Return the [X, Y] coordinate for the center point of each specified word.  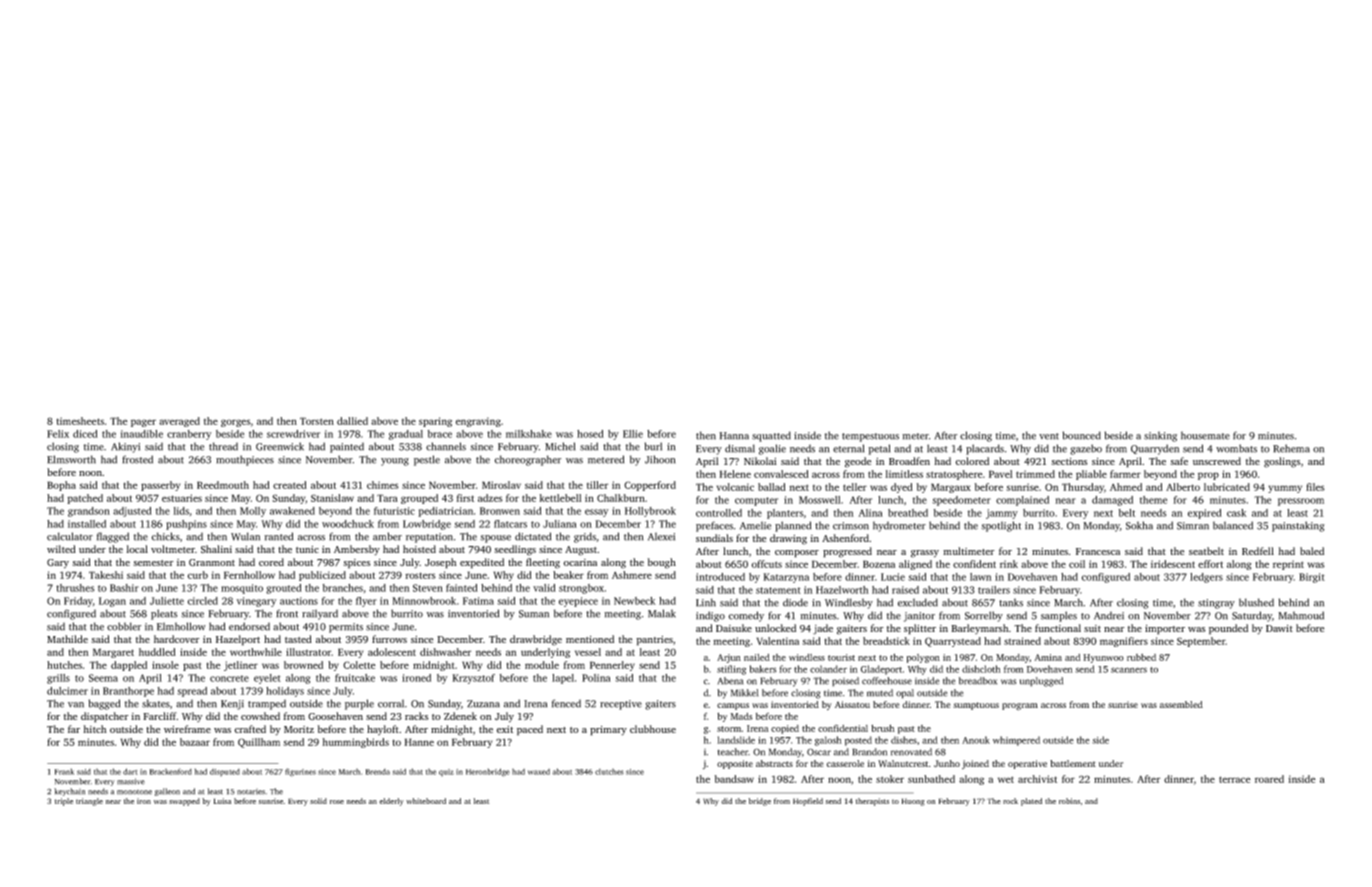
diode [795, 602]
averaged [179, 422]
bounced [1082, 435]
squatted [771, 436]
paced [530, 730]
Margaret [113, 653]
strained [1022, 641]
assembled [1181, 704]
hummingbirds [355, 743]
